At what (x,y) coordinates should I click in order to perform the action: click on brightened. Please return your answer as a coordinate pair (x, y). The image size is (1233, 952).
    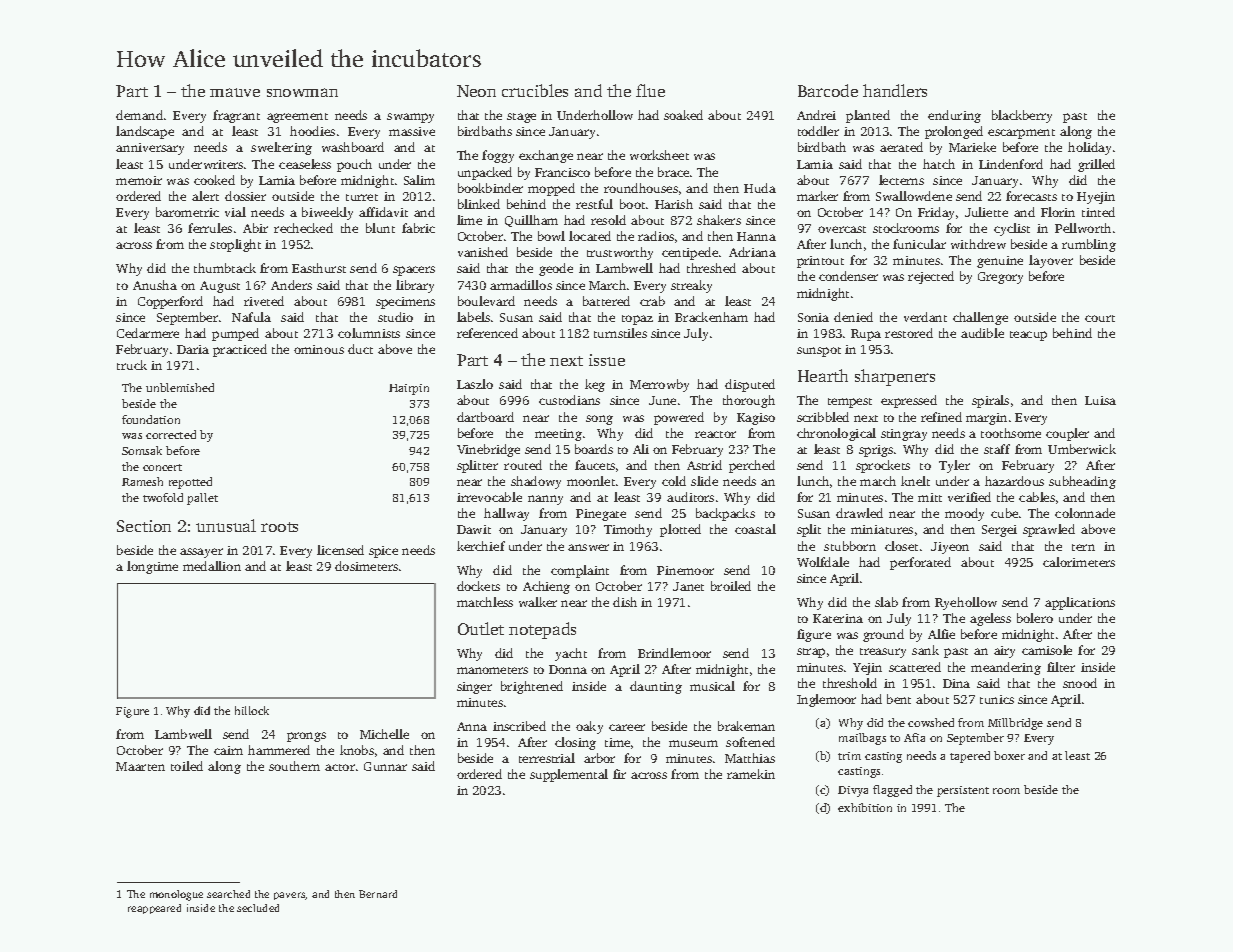
    Looking at the image, I should click on (532, 687).
